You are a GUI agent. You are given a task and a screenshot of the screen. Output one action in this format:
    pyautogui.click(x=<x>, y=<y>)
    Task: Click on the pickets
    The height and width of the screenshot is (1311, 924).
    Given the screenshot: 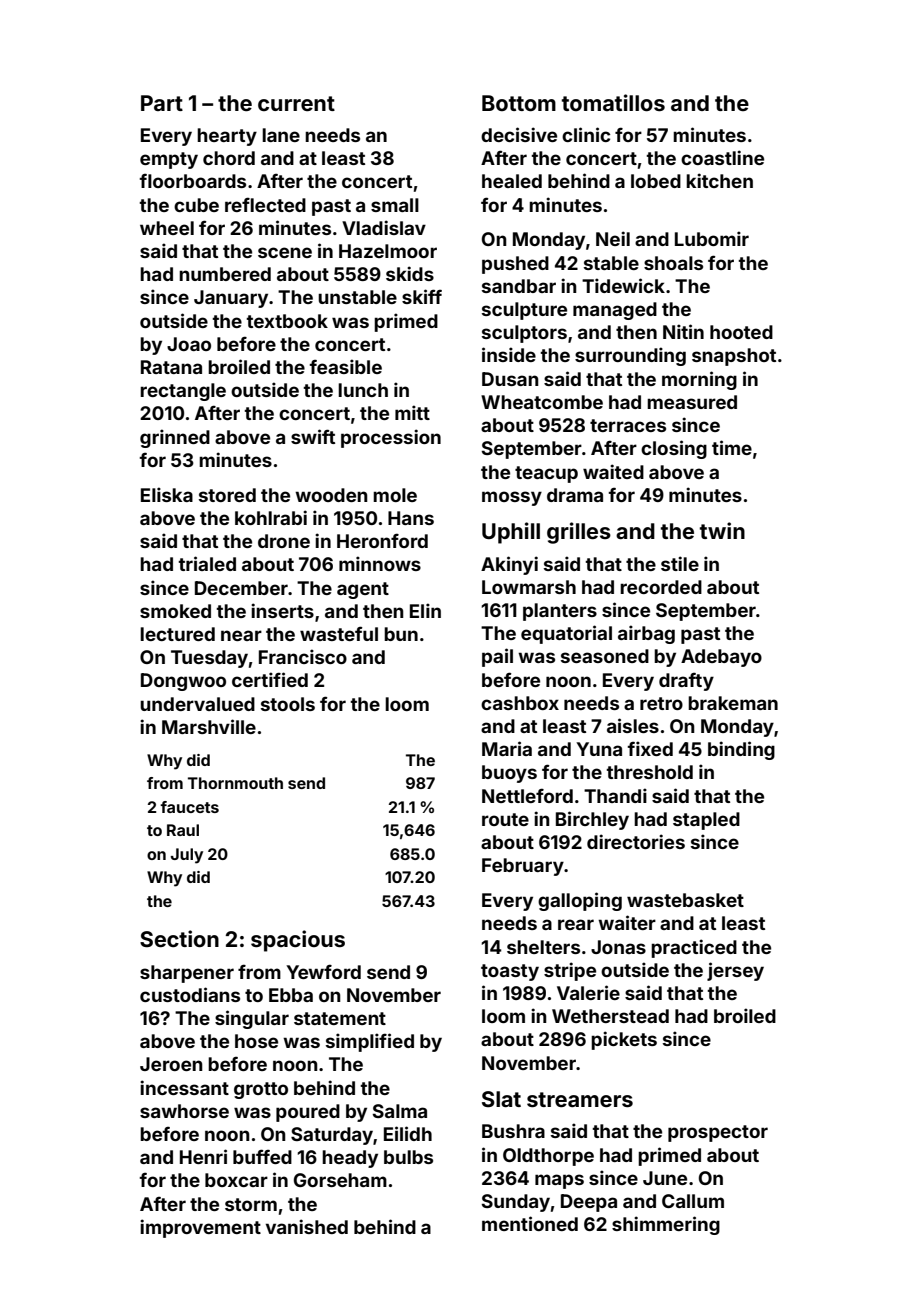 What is the action you would take?
    pyautogui.click(x=624, y=1040)
